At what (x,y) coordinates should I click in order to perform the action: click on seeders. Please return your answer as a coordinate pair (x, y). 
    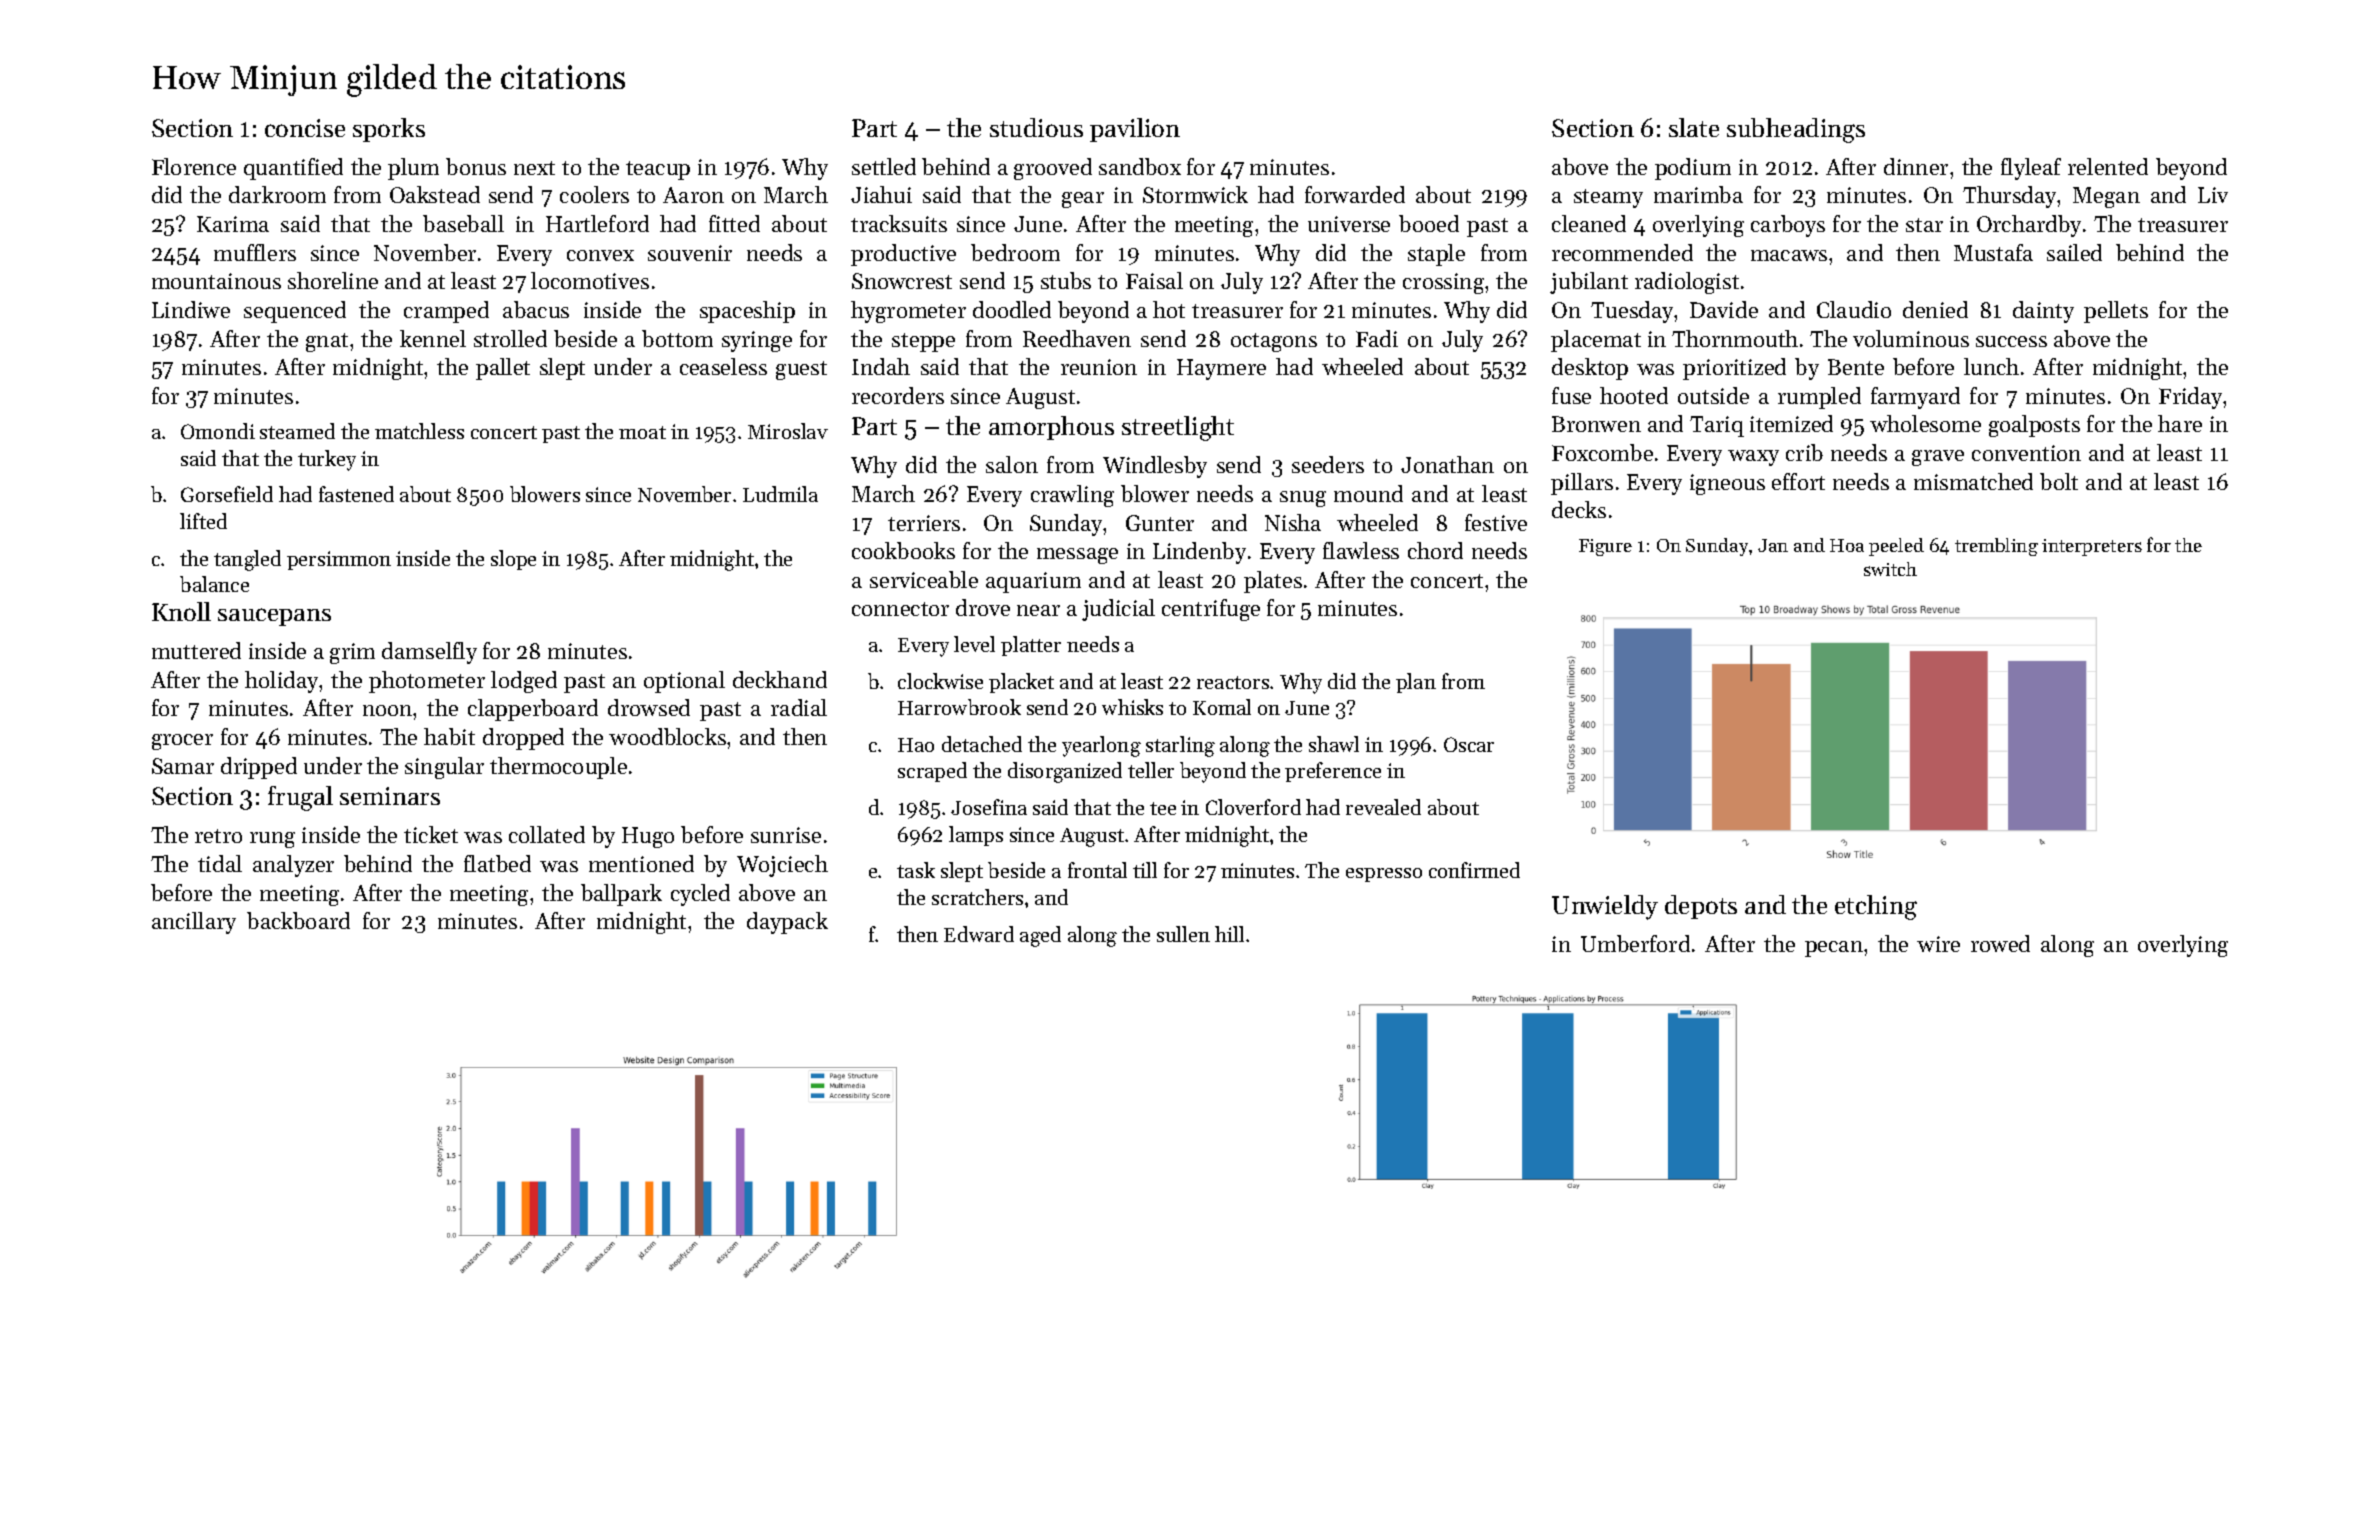
    Looking at the image, I should click on (1328, 464).
